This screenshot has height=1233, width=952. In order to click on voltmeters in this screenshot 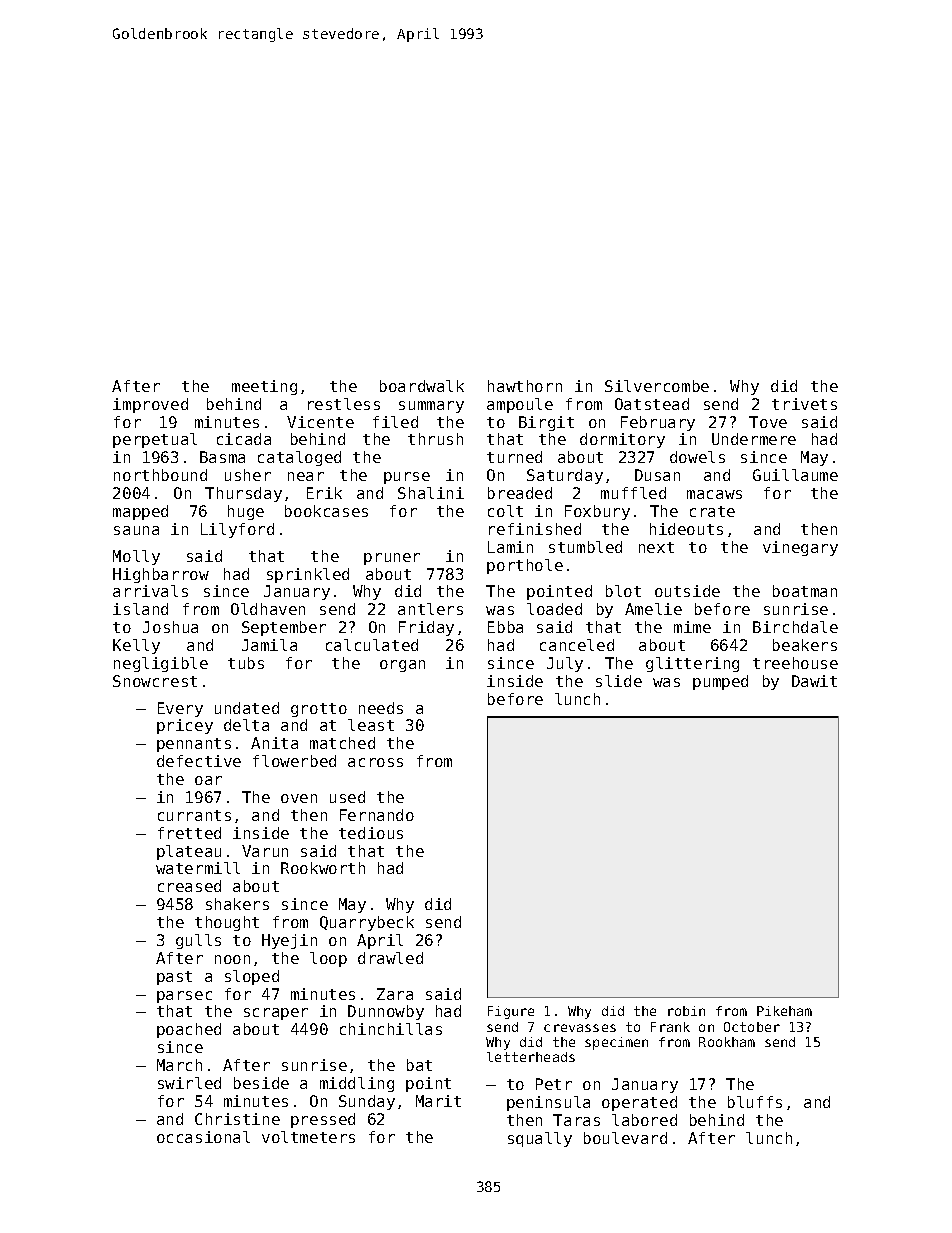, I will do `click(308, 1137)`.
